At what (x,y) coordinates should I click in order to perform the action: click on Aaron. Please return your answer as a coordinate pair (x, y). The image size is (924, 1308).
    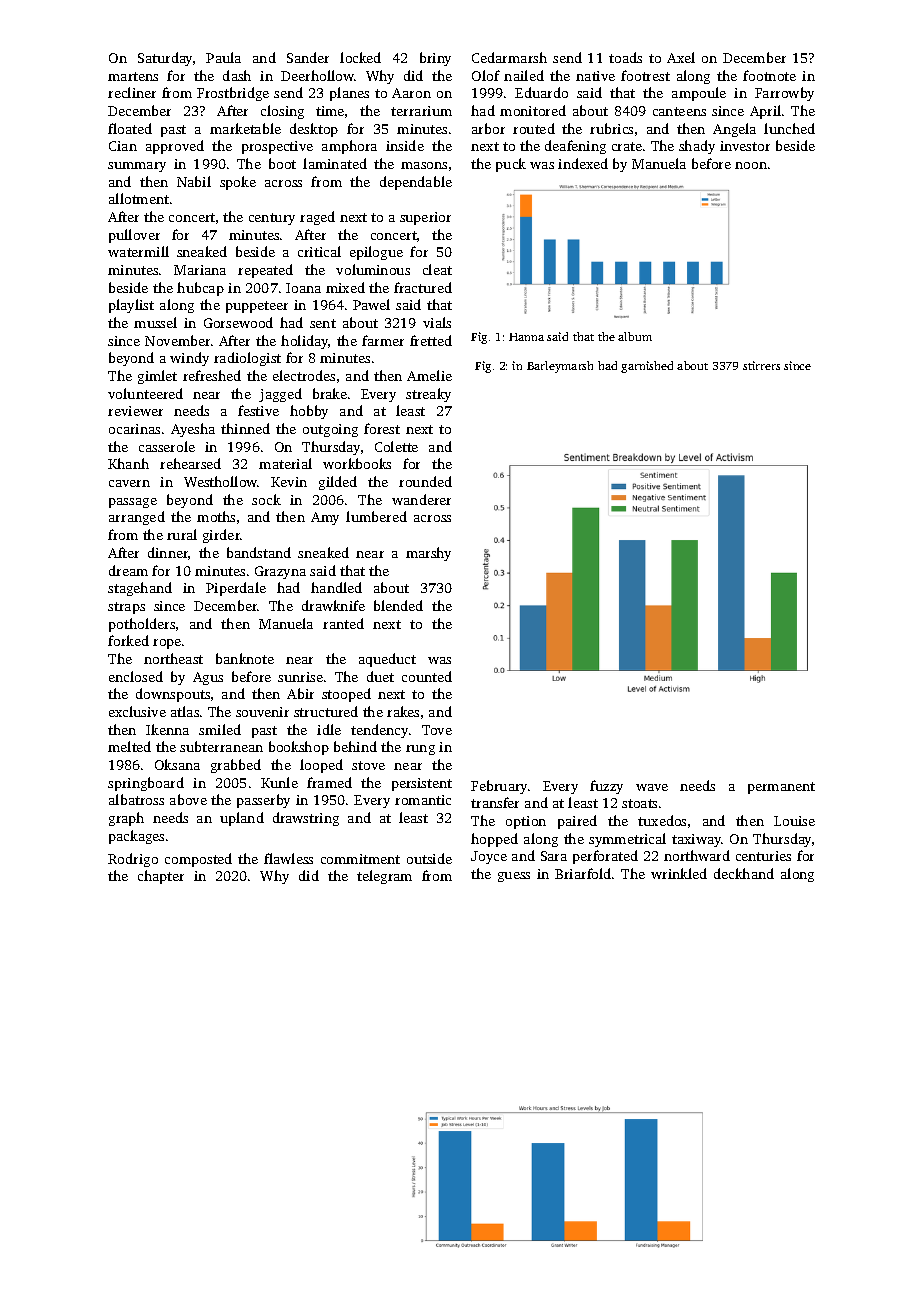
    Looking at the image, I should click on (411, 93).
